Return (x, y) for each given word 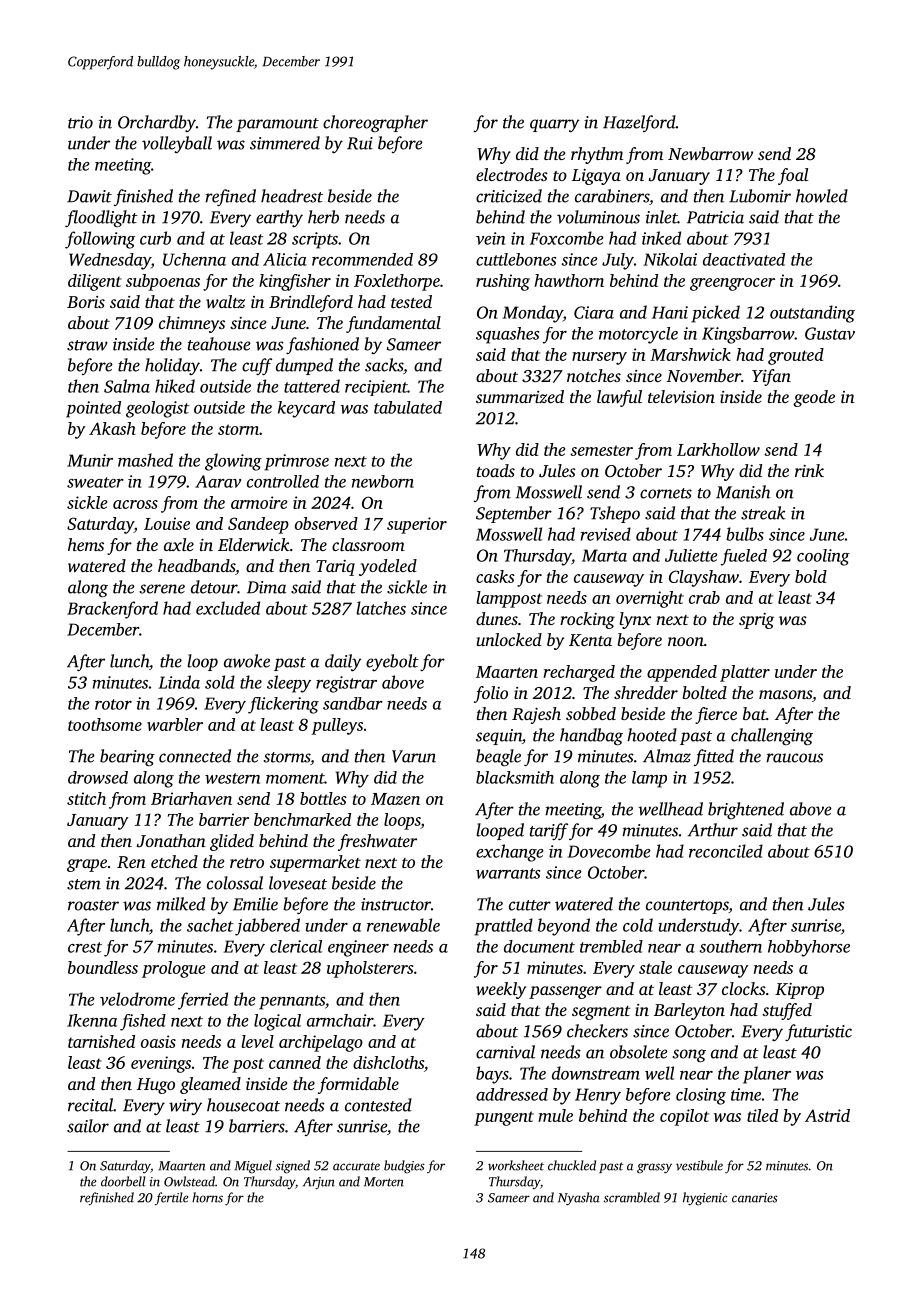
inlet (662, 217)
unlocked (509, 639)
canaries (755, 1198)
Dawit (89, 196)
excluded (228, 608)
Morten (384, 1182)
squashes (507, 335)
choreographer (375, 124)
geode (814, 398)
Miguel (253, 1167)
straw (87, 345)
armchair (340, 1020)
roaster (93, 905)
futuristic (818, 1032)
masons (785, 694)
